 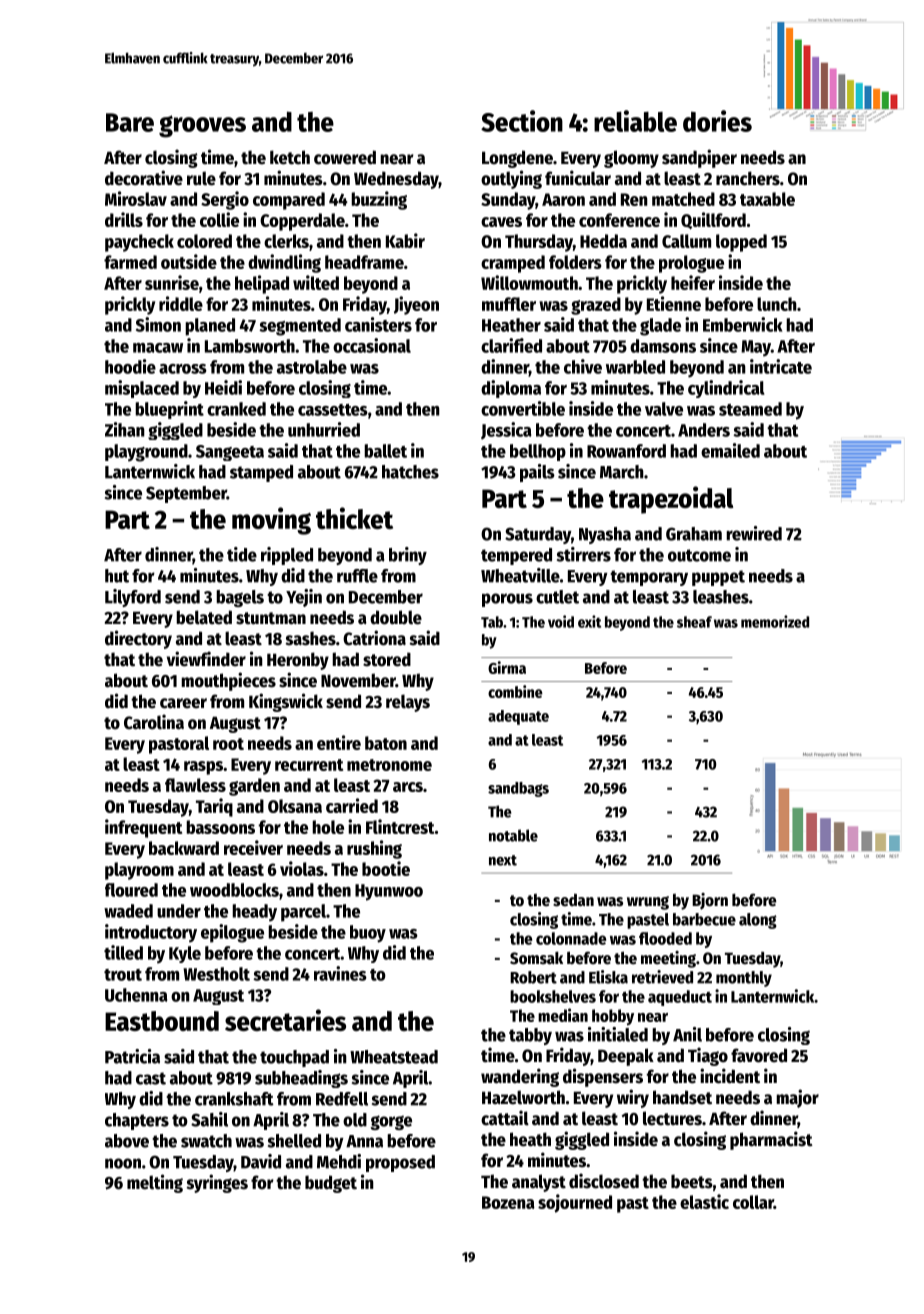 What do you see at coordinates (513, 264) in the screenshot?
I see `cramped` at bounding box center [513, 264].
